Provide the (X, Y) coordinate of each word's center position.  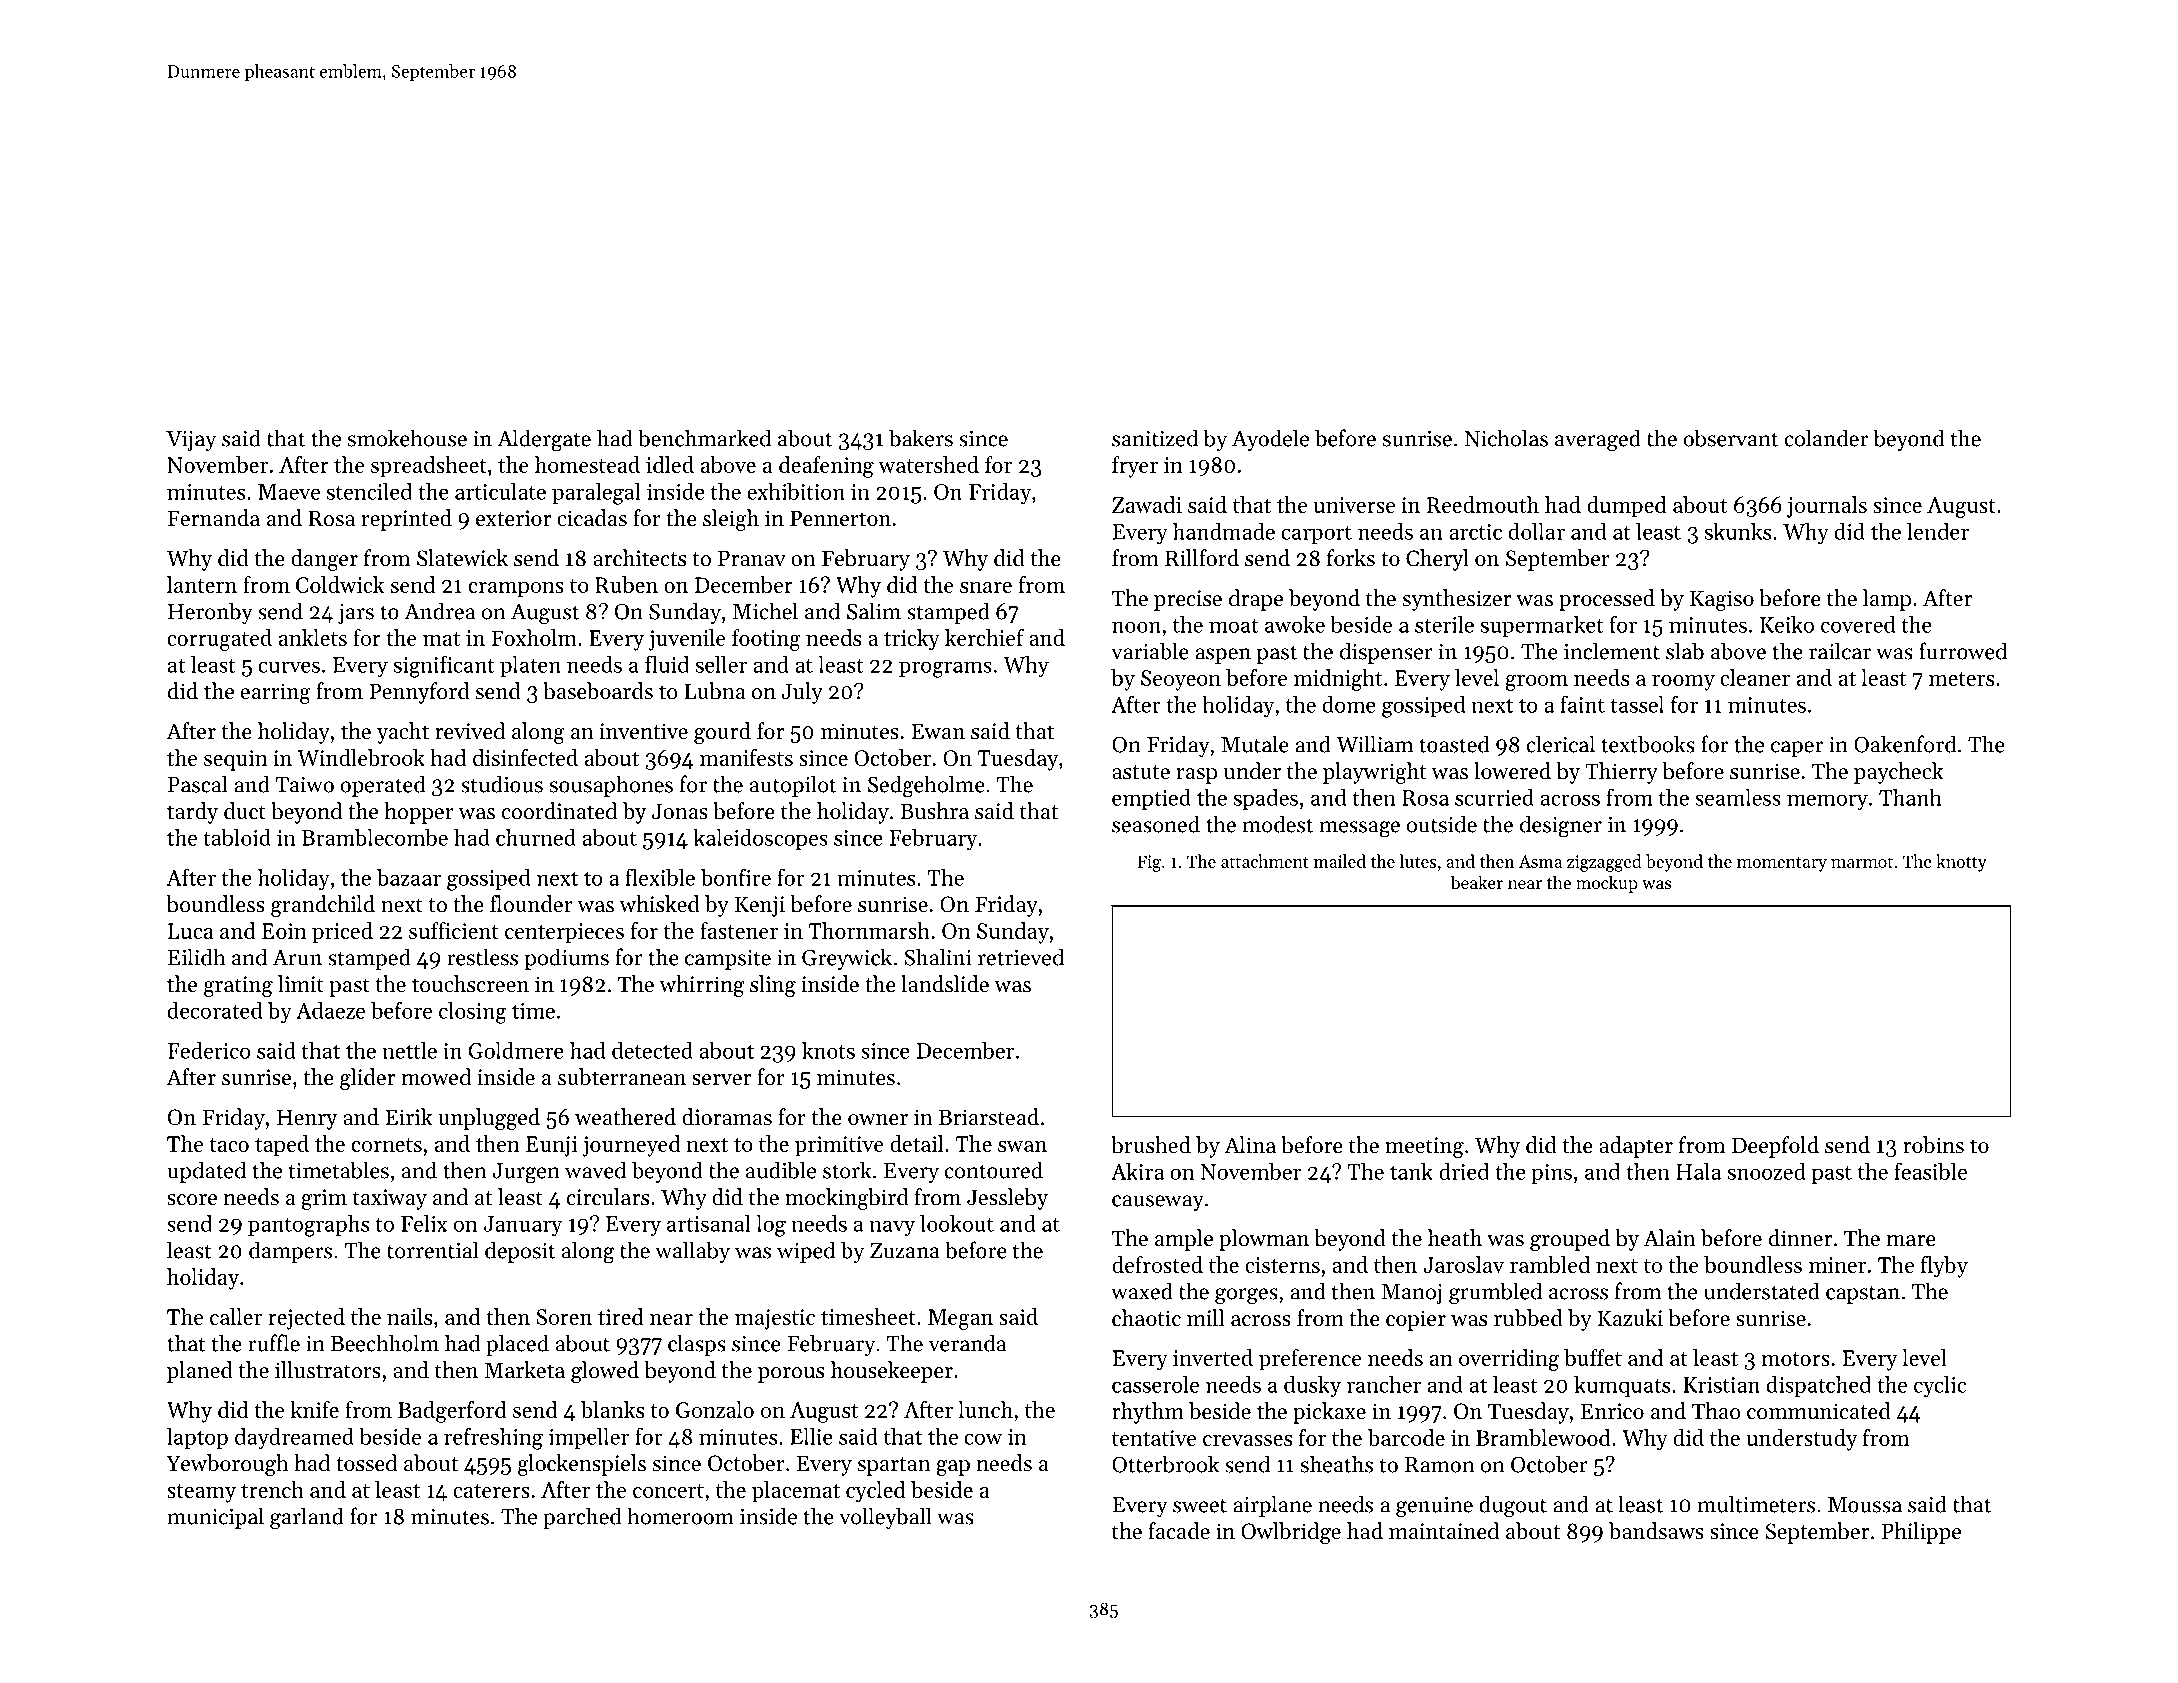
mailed (1340, 861)
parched (582, 1518)
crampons (516, 590)
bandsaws (1656, 1531)
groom (1536, 683)
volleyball (885, 1518)
